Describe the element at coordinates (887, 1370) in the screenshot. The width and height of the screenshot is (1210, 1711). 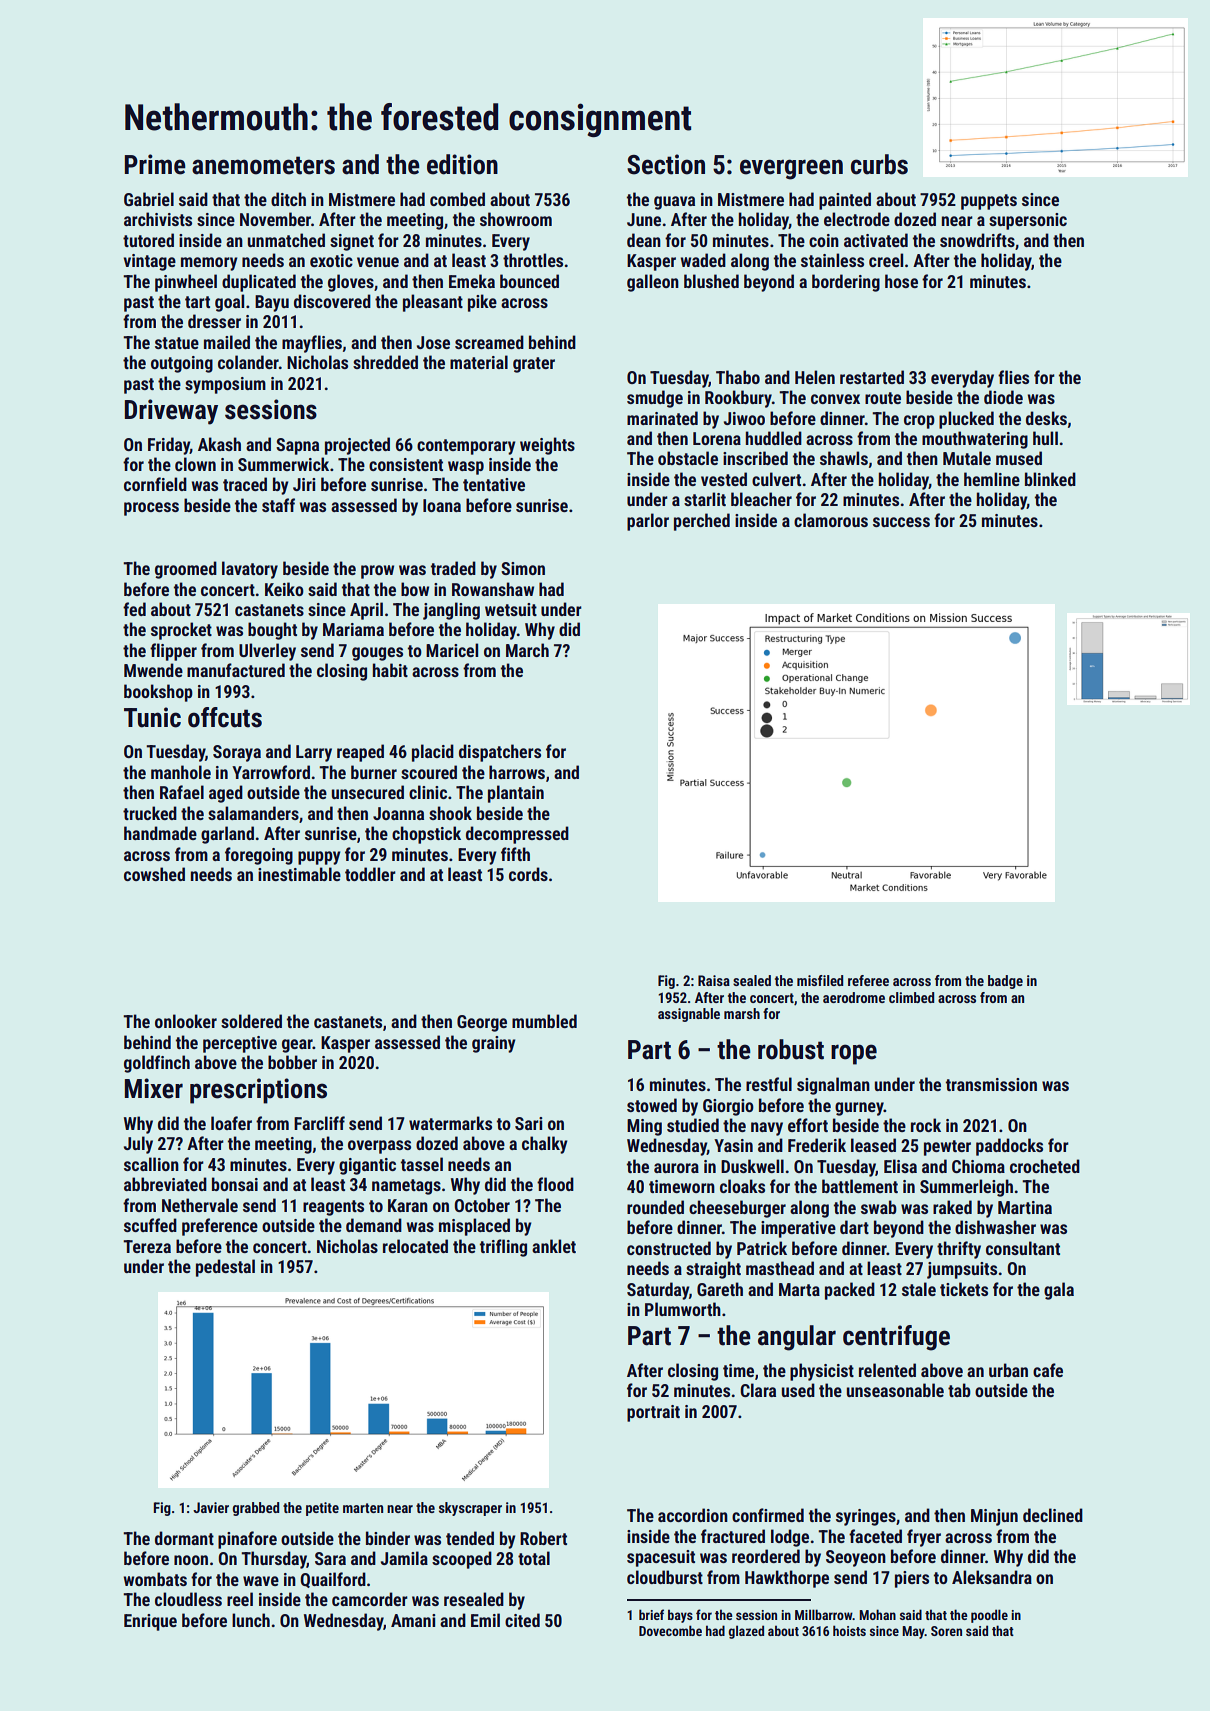
I see `relented` at that location.
